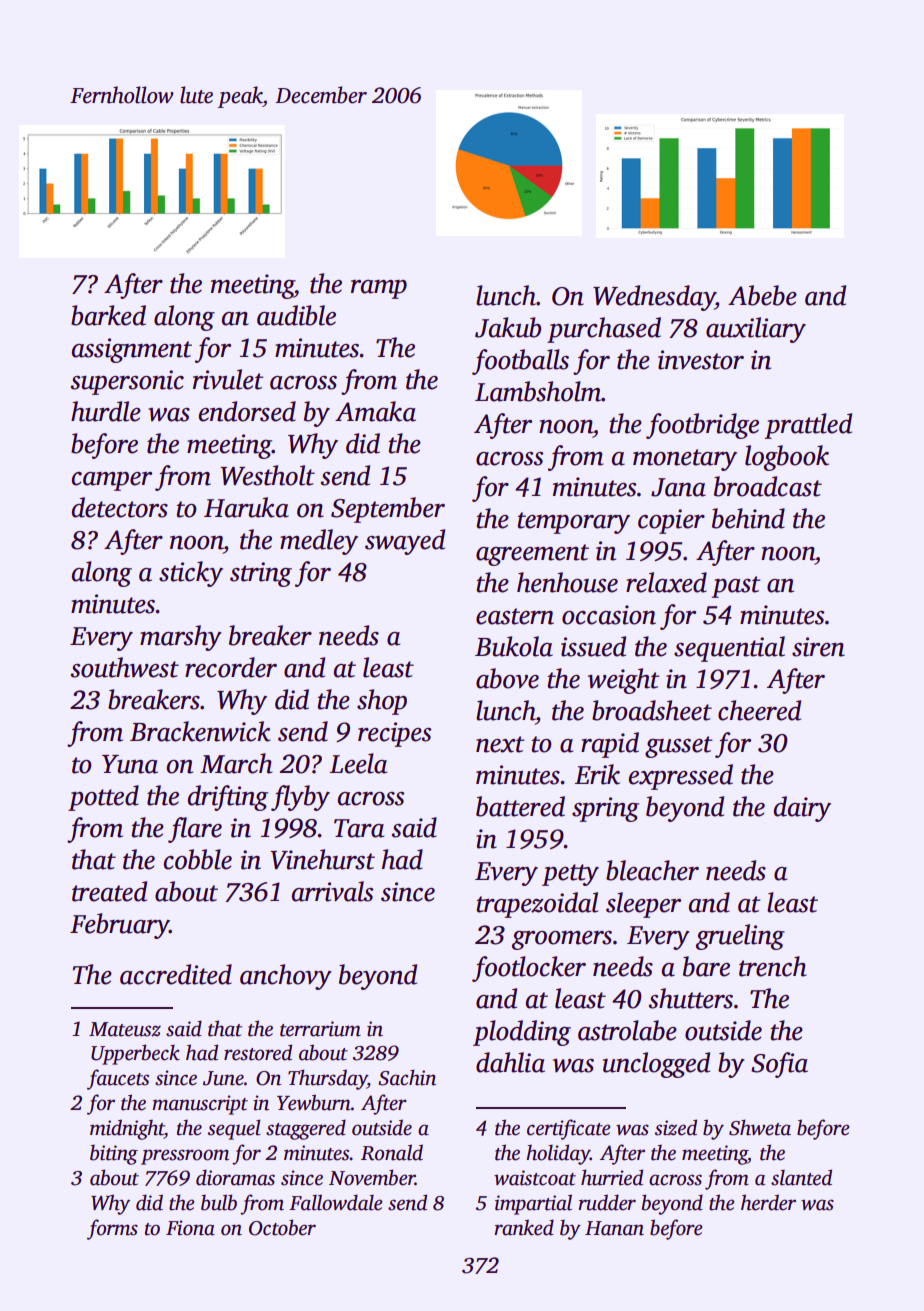 Image resolution: width=924 pixels, height=1311 pixels. What do you see at coordinates (407, 1077) in the screenshot?
I see `Sachin` at bounding box center [407, 1077].
